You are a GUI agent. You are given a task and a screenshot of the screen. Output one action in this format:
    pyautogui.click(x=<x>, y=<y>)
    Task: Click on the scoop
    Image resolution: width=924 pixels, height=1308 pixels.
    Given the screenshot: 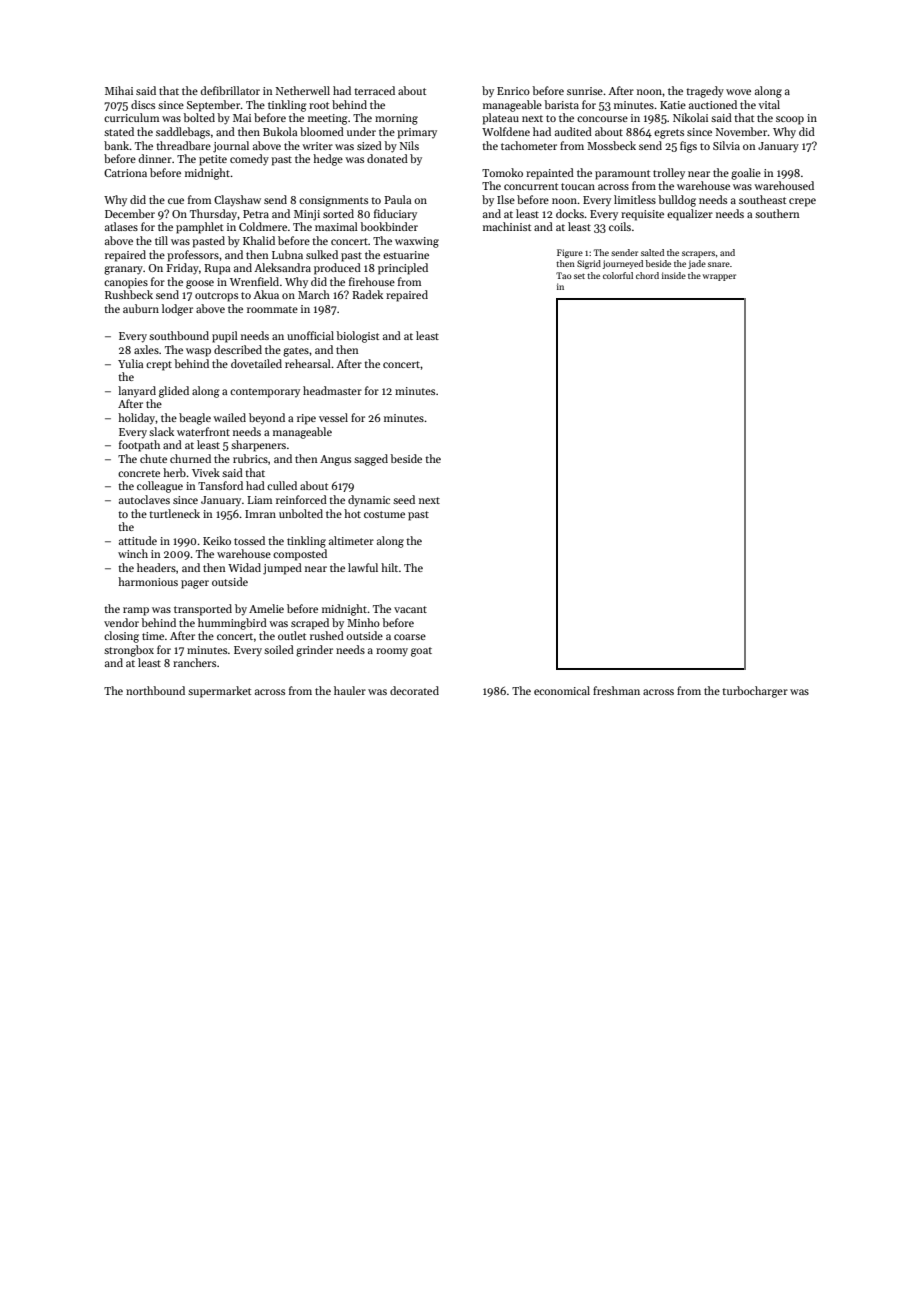 What is the action you would take?
    pyautogui.click(x=790, y=120)
